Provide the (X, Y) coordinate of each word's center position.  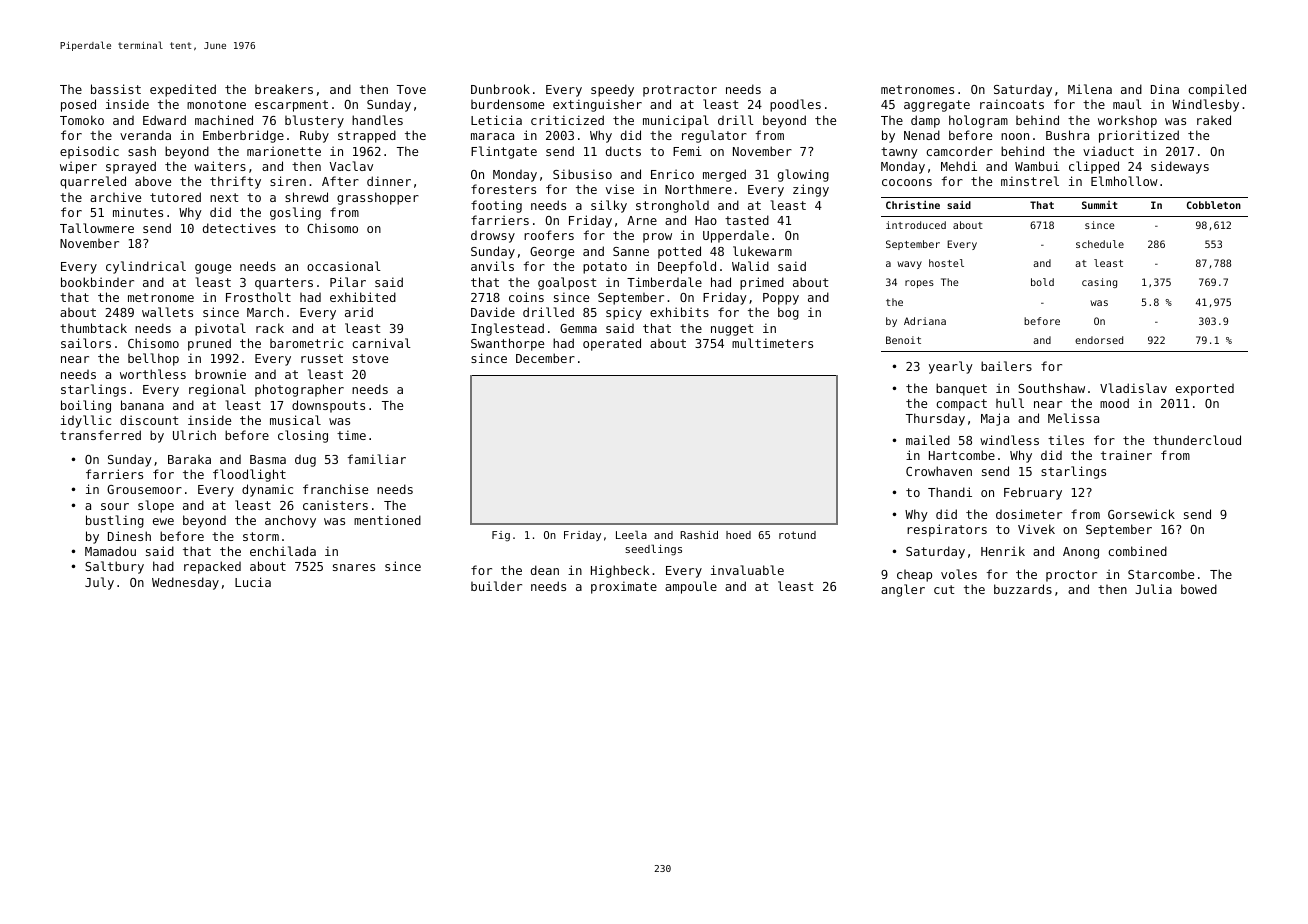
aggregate (937, 106)
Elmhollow (1124, 181)
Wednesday (185, 583)
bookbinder (97, 282)
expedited (183, 90)
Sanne (631, 251)
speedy (612, 90)
